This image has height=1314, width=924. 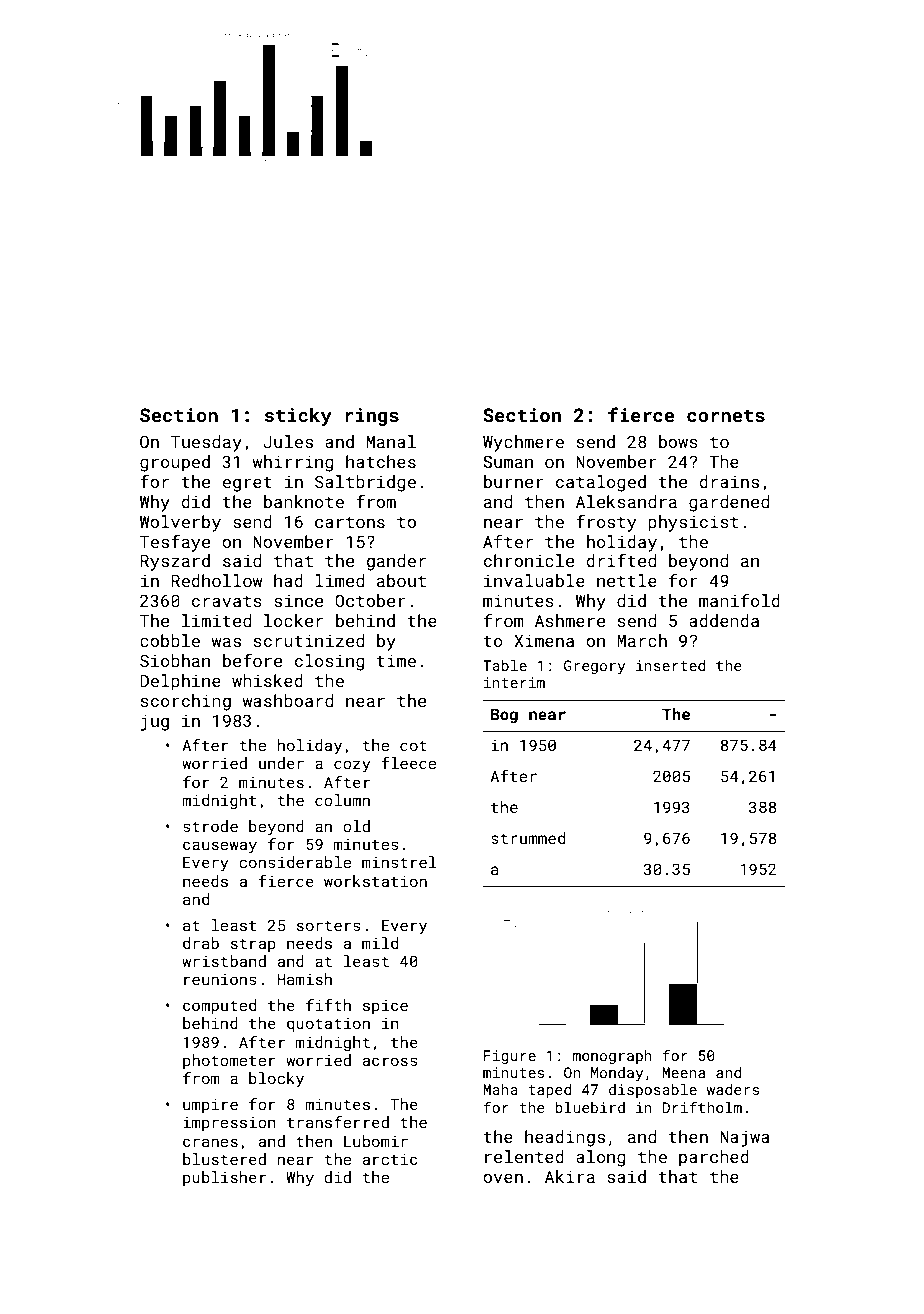 What do you see at coordinates (201, 943) in the image?
I see `drab` at bounding box center [201, 943].
